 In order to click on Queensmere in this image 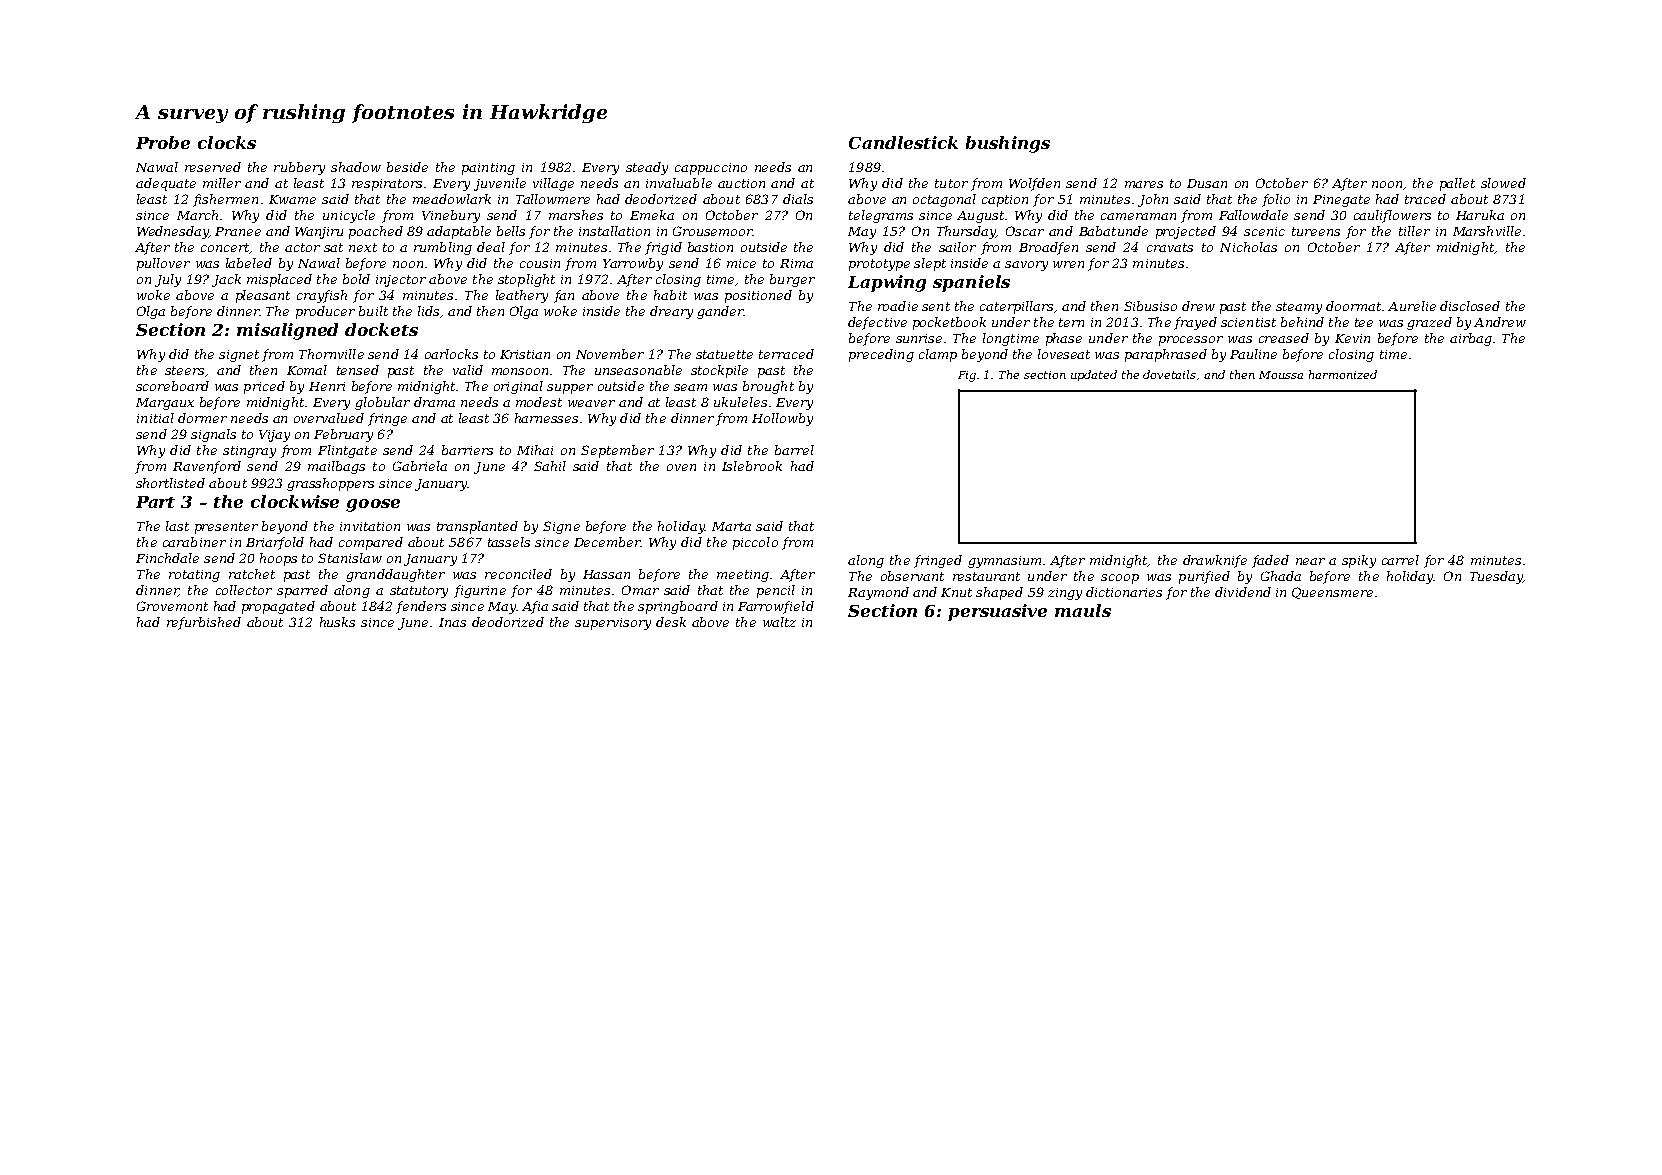, I will do `click(1332, 593)`.
